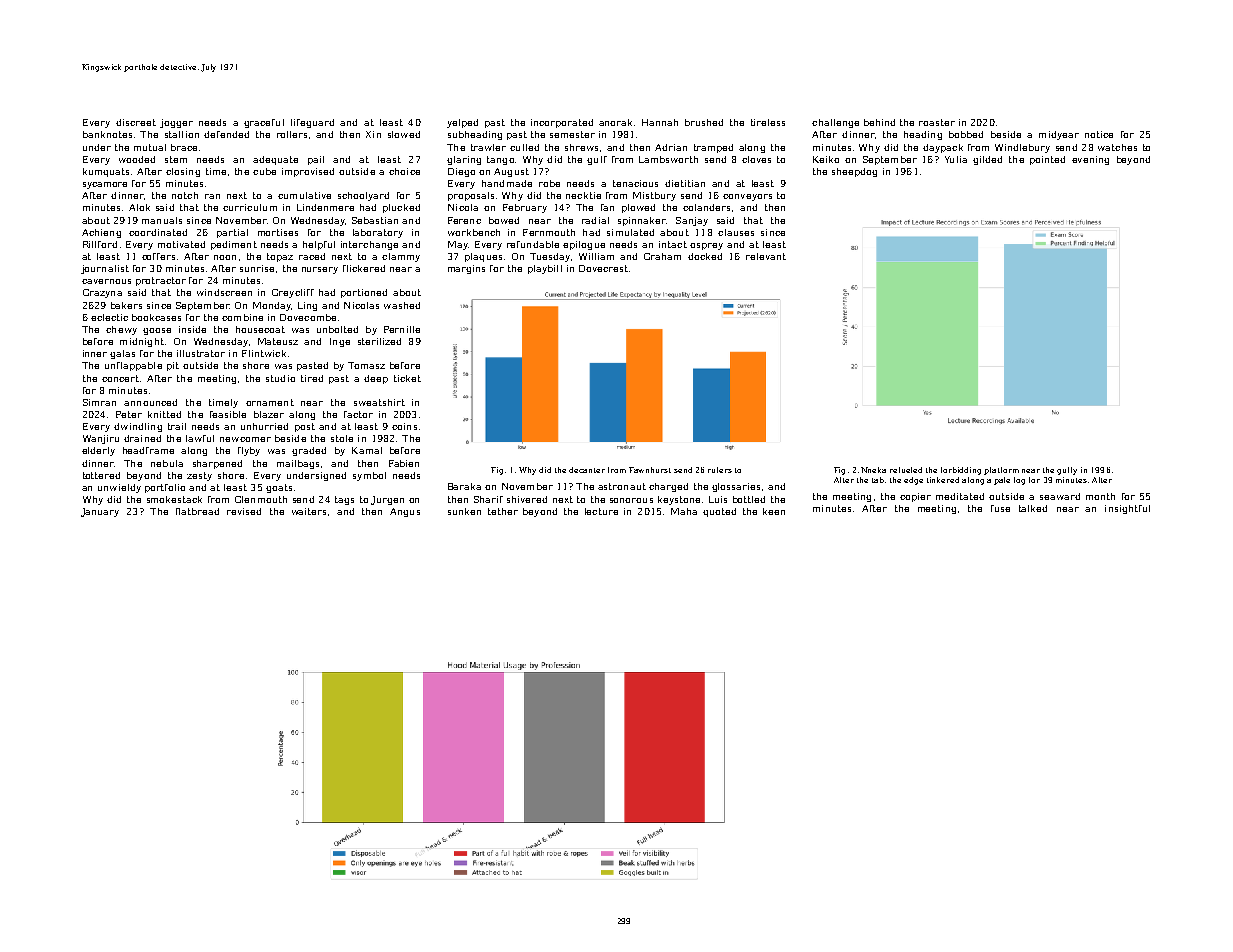  What do you see at coordinates (650, 470) in the screenshot?
I see `Fawnhurst` at bounding box center [650, 470].
